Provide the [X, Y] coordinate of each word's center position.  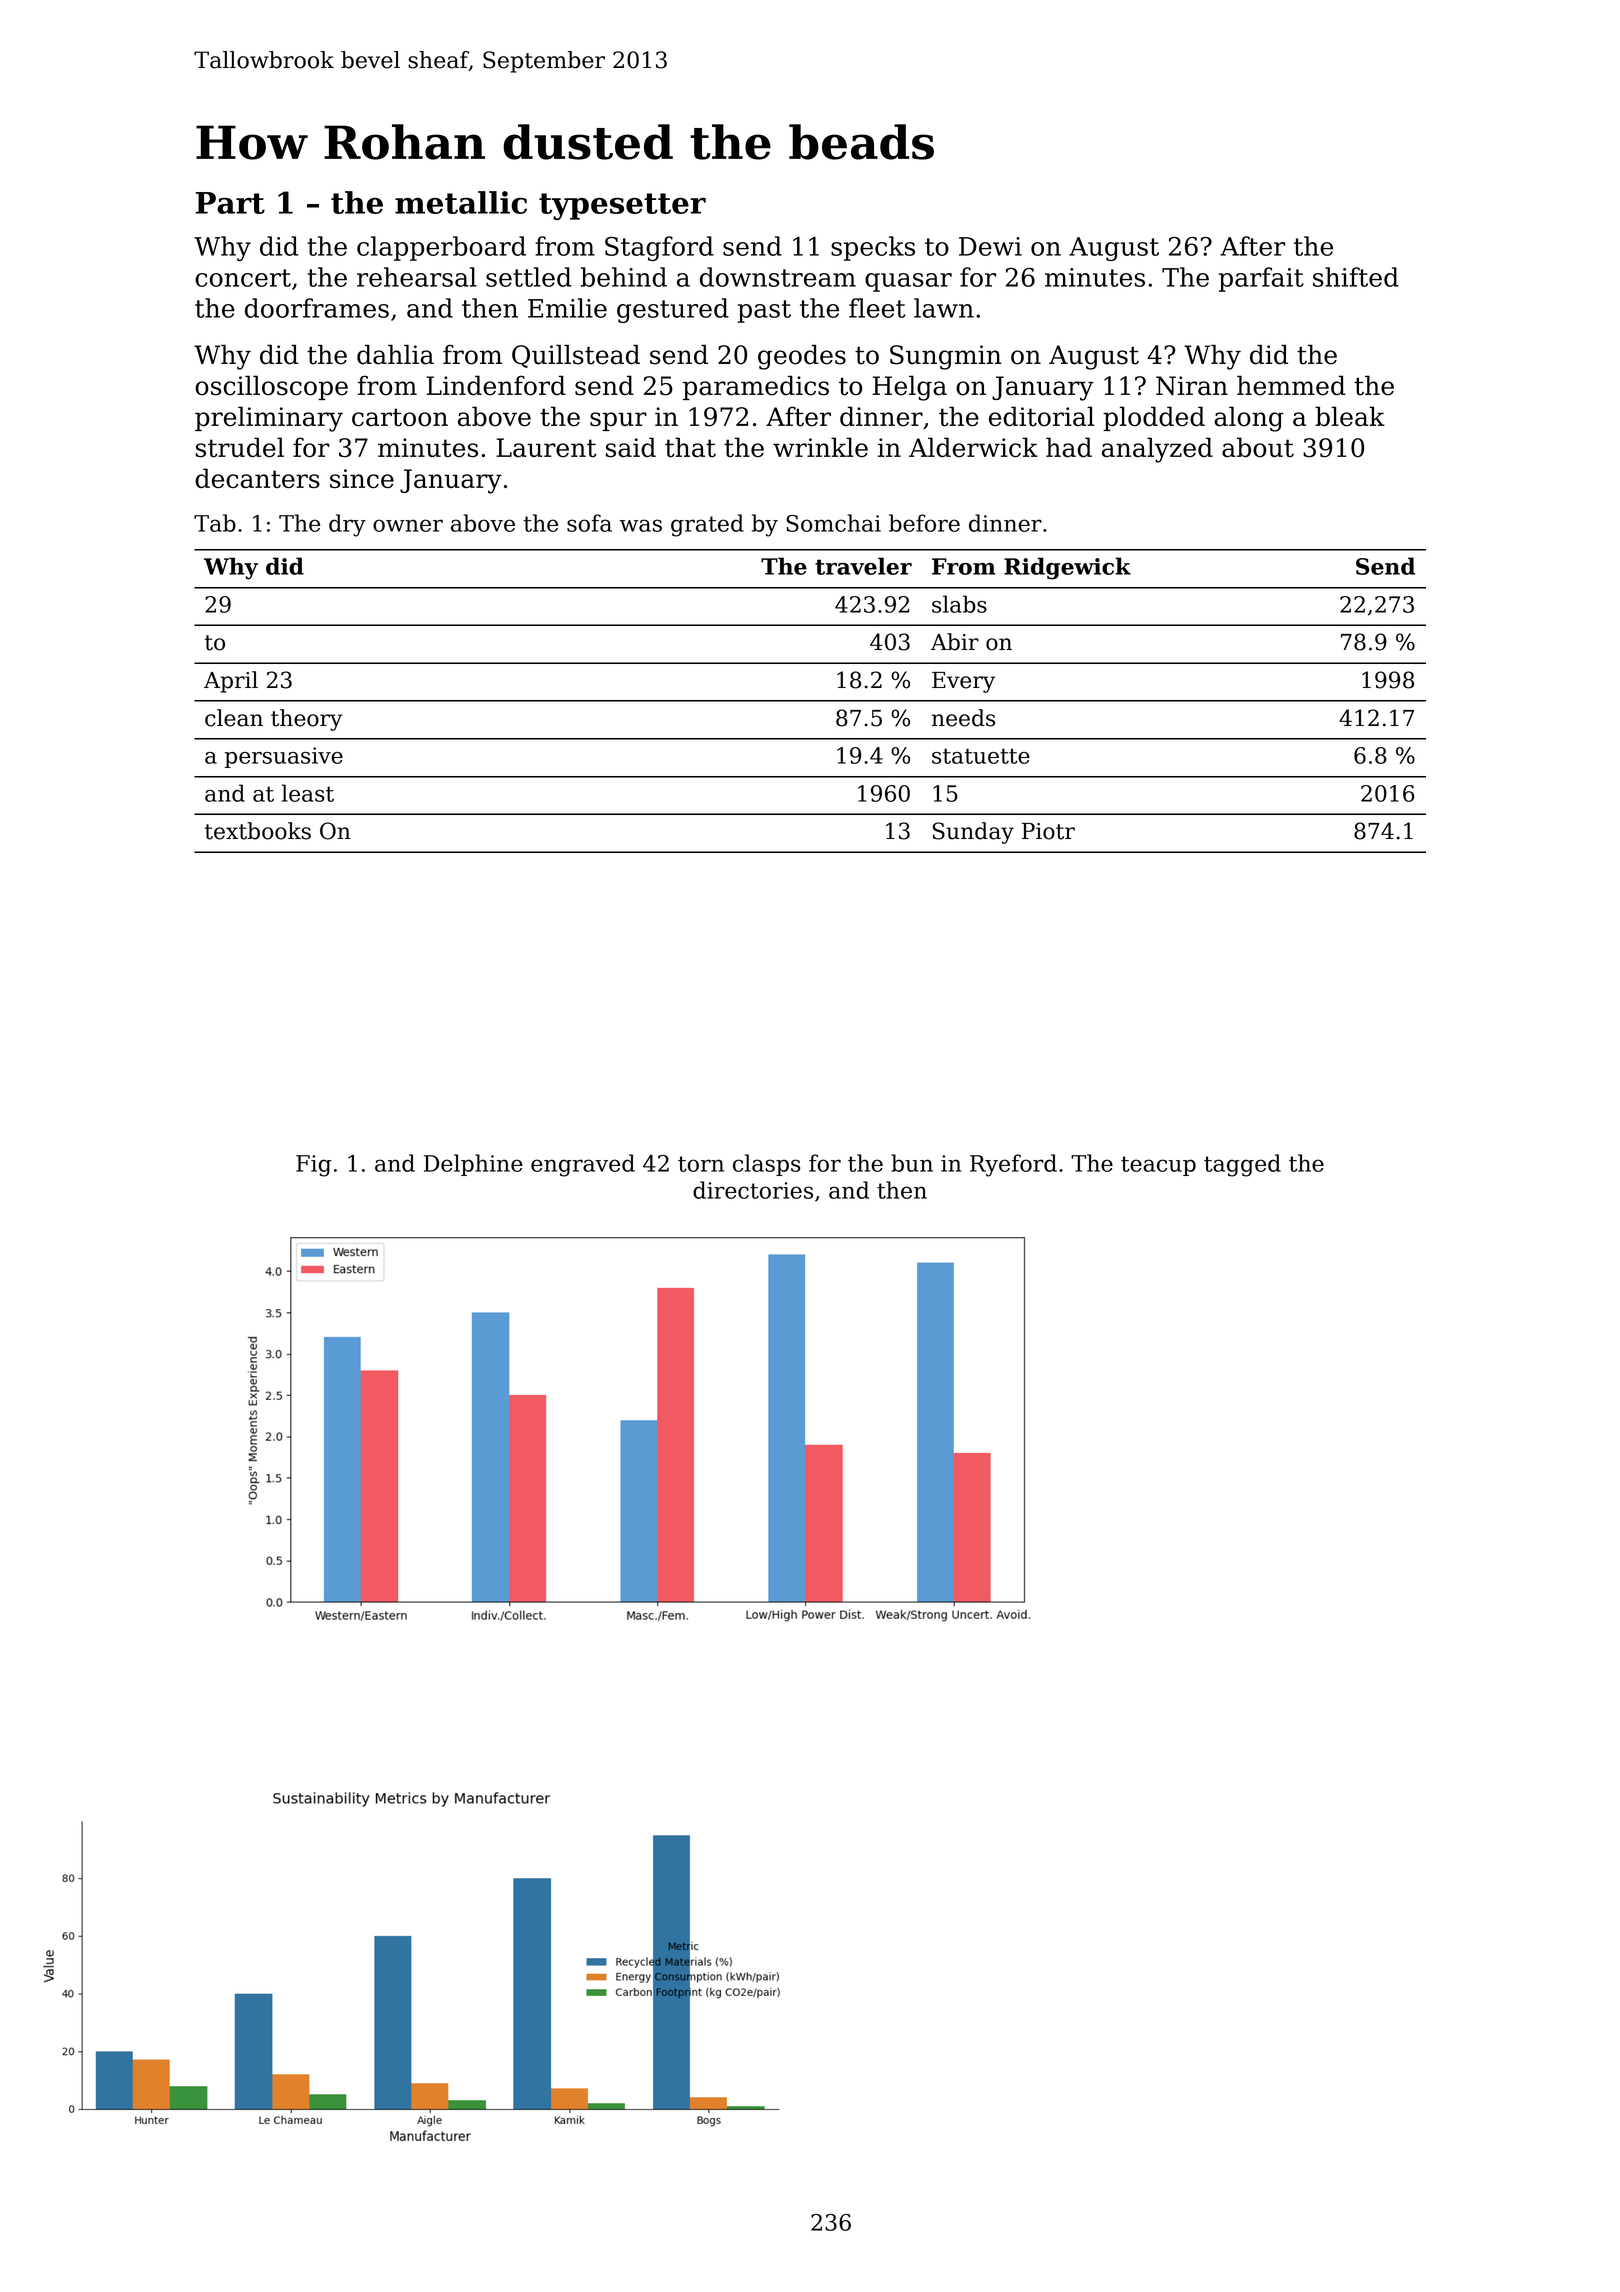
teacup [1158, 1166]
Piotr [1048, 831]
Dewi [990, 246]
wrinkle [820, 447]
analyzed [1157, 450]
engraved [583, 1165]
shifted [1356, 277]
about [1258, 447]
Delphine [473, 1165]
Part [230, 203]
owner [408, 525]
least [308, 793]
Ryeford [1013, 1165]
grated [707, 525]
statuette [981, 756]
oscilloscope [271, 387]
